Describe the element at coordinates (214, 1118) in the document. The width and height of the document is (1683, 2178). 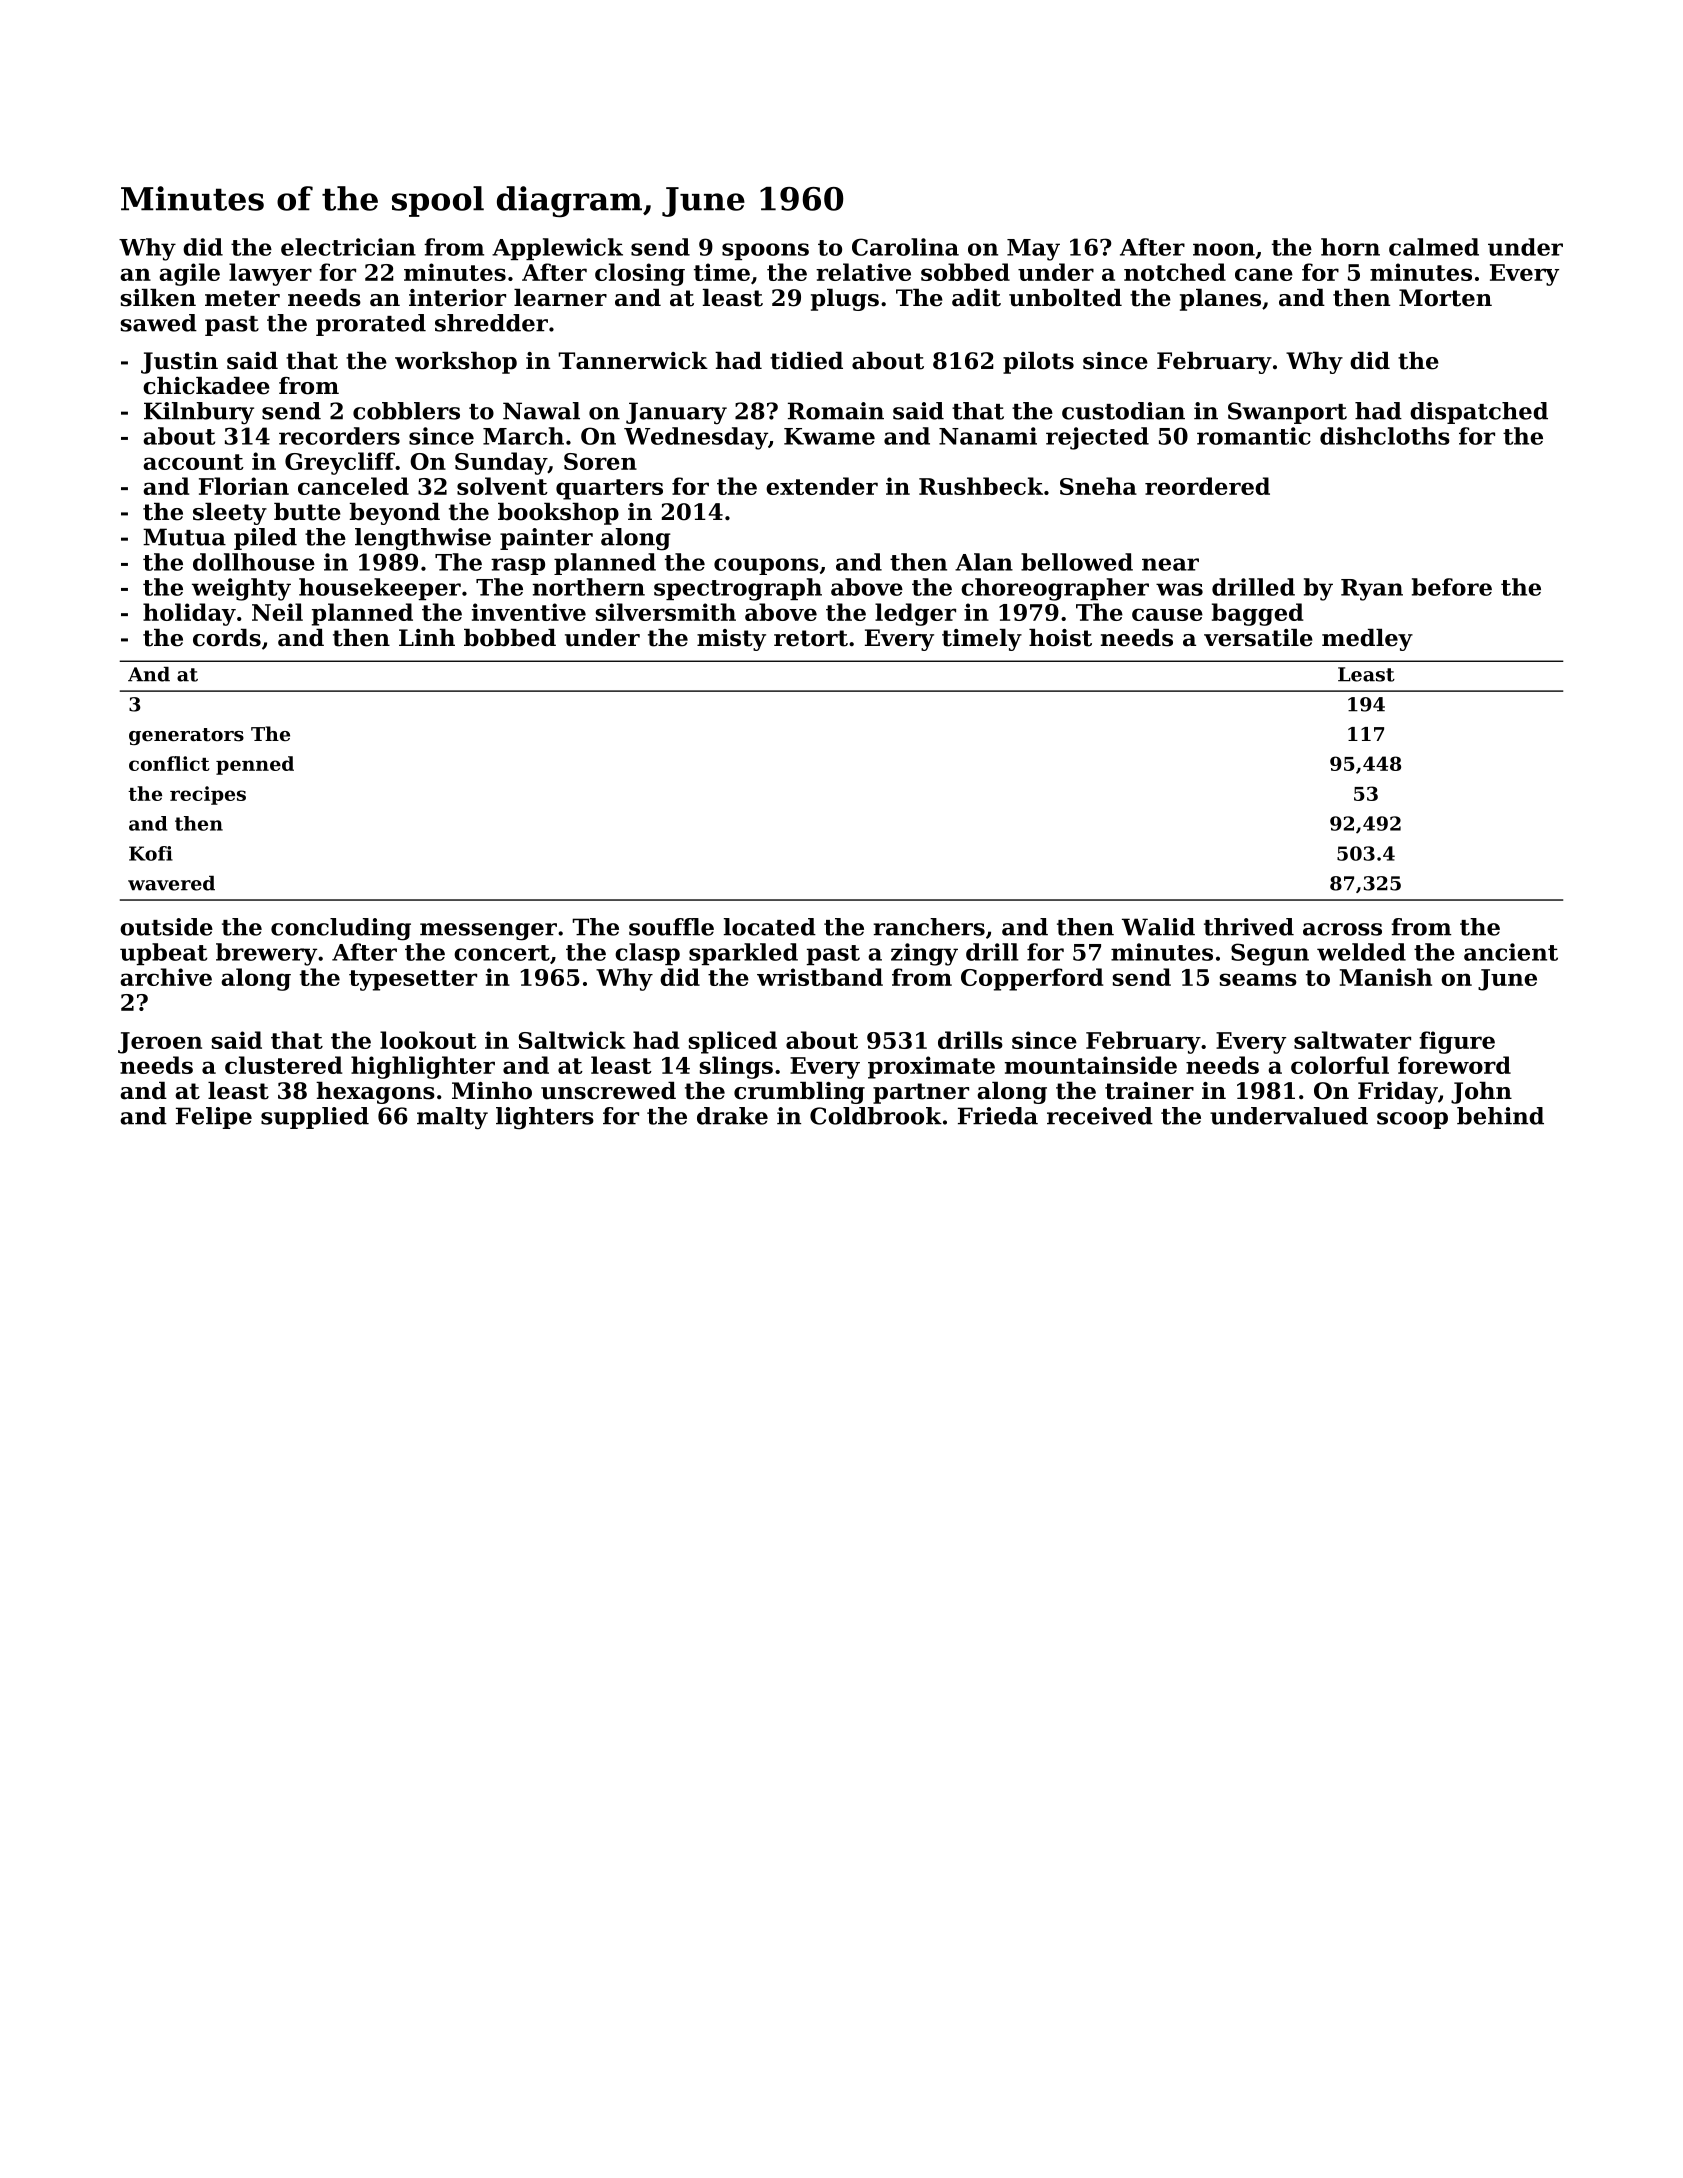
I see `Felipe` at that location.
